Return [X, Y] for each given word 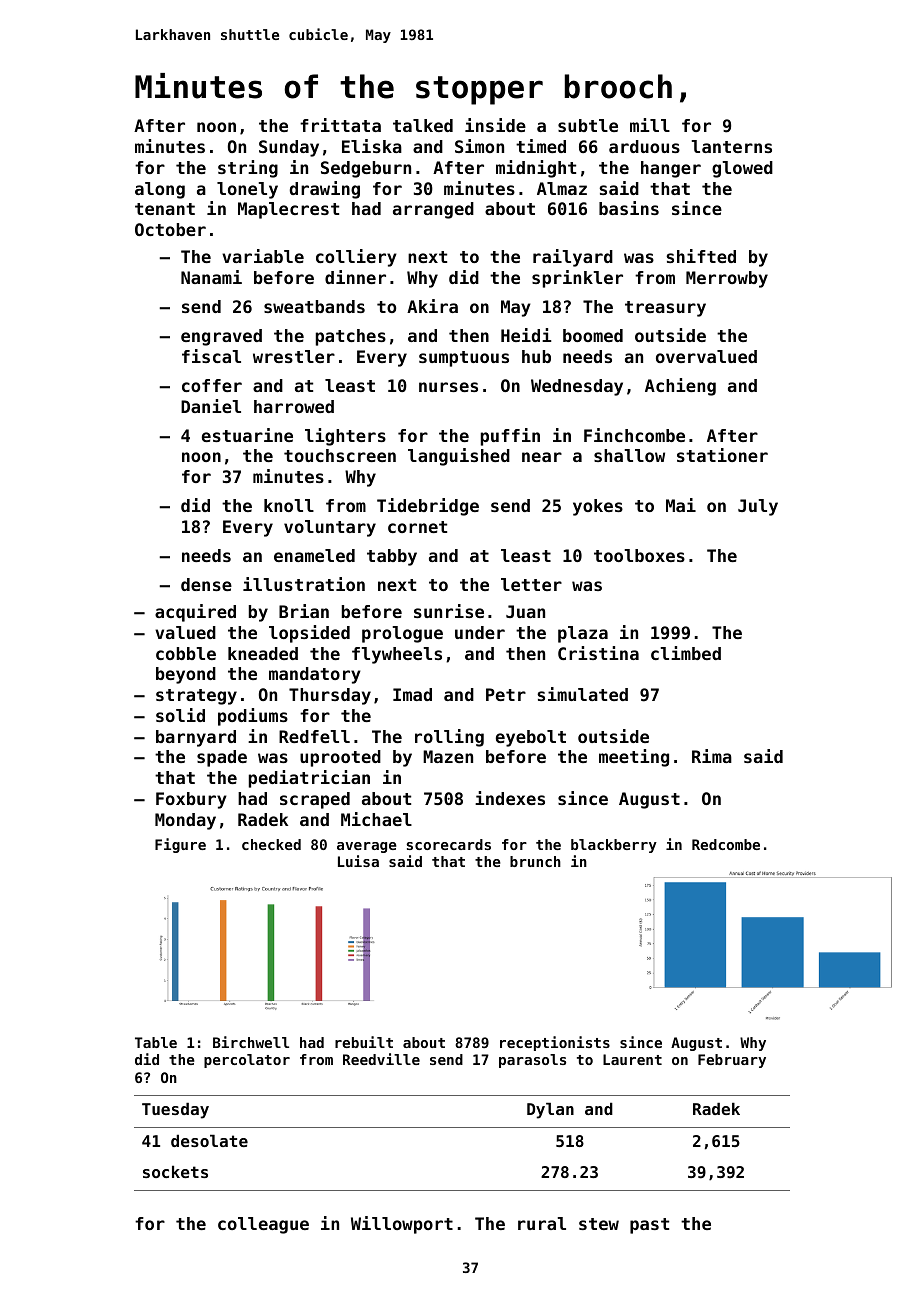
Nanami [211, 277]
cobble [186, 653]
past [649, 1226]
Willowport [402, 1225]
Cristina [598, 653]
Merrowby [727, 279]
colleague [263, 1225]
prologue [402, 634]
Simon [479, 146]
